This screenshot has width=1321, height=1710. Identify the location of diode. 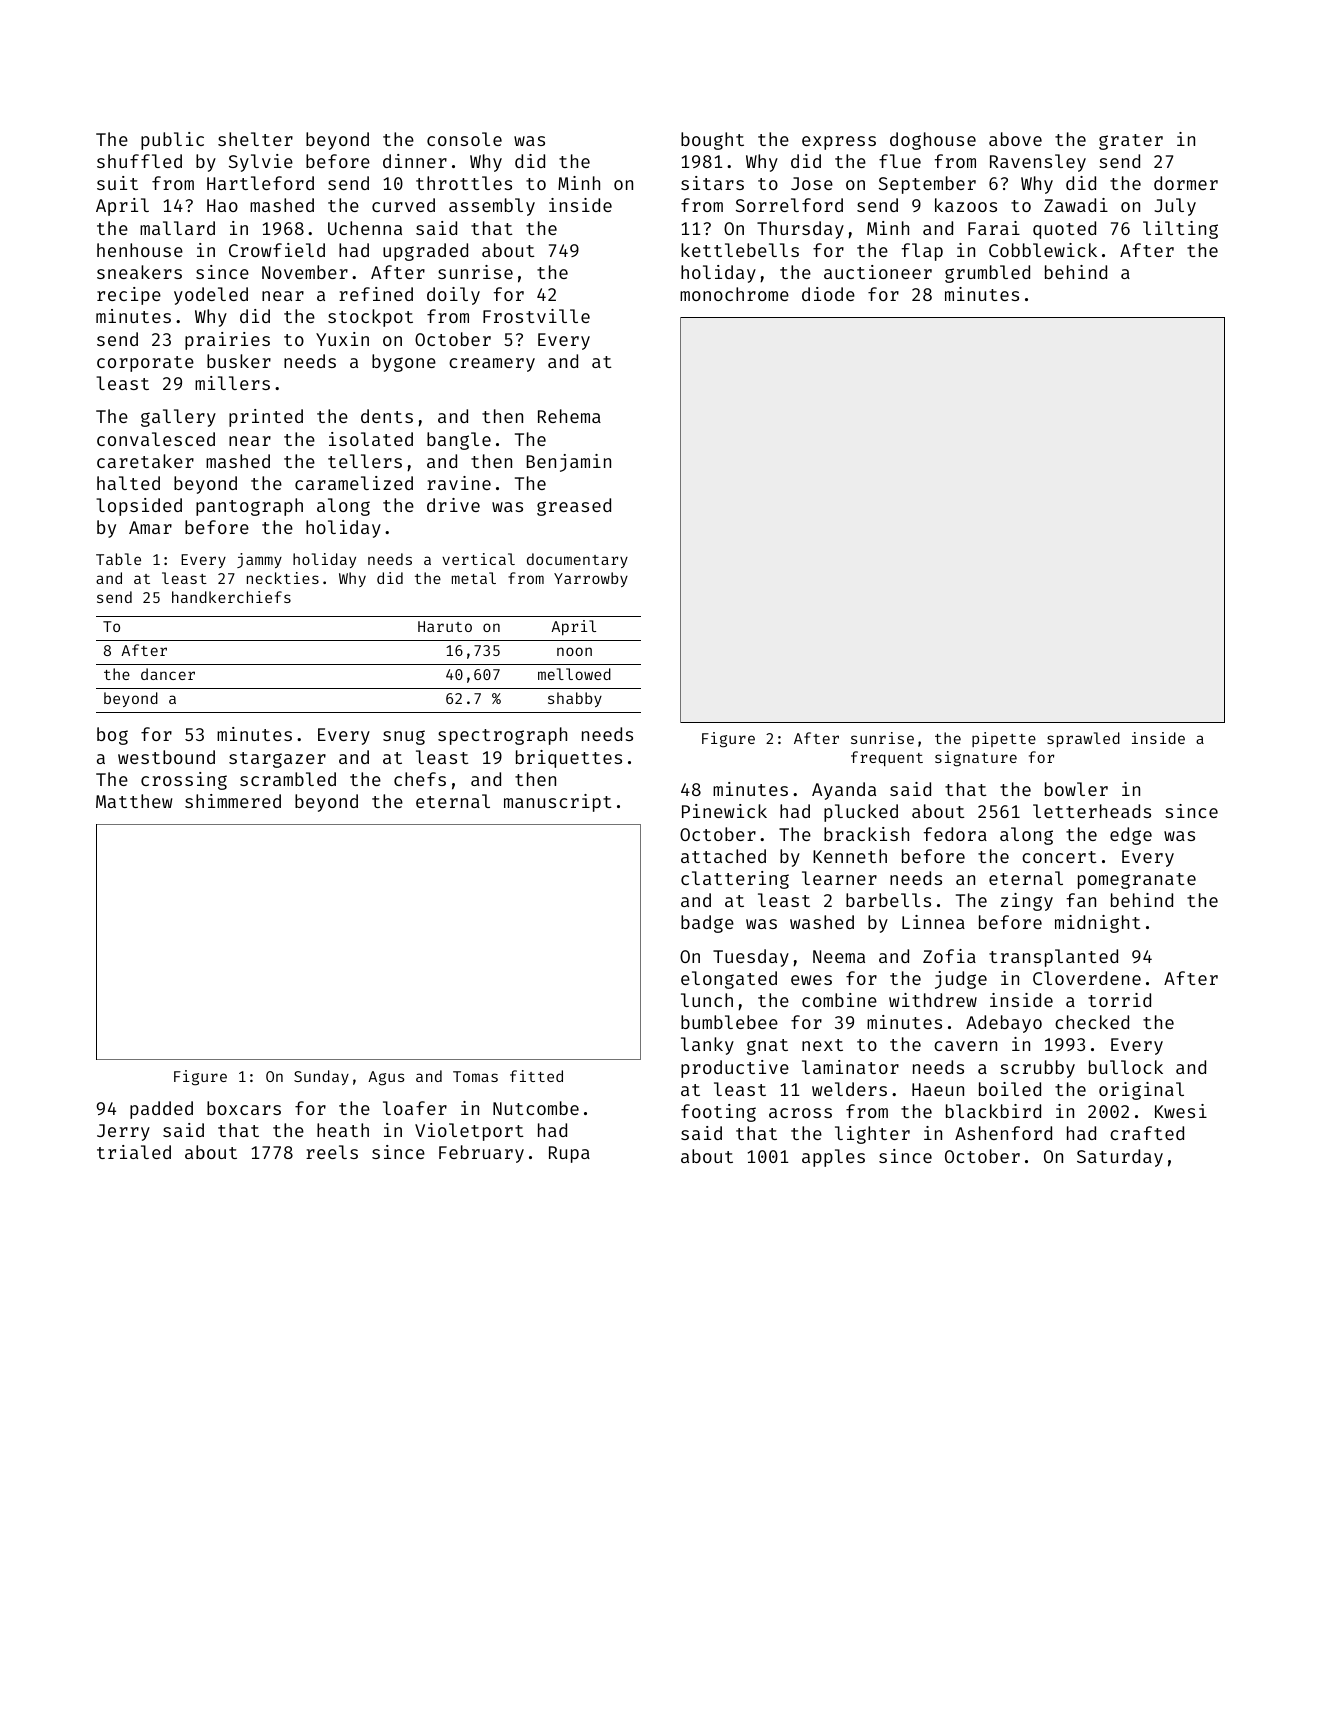
(828, 294).
